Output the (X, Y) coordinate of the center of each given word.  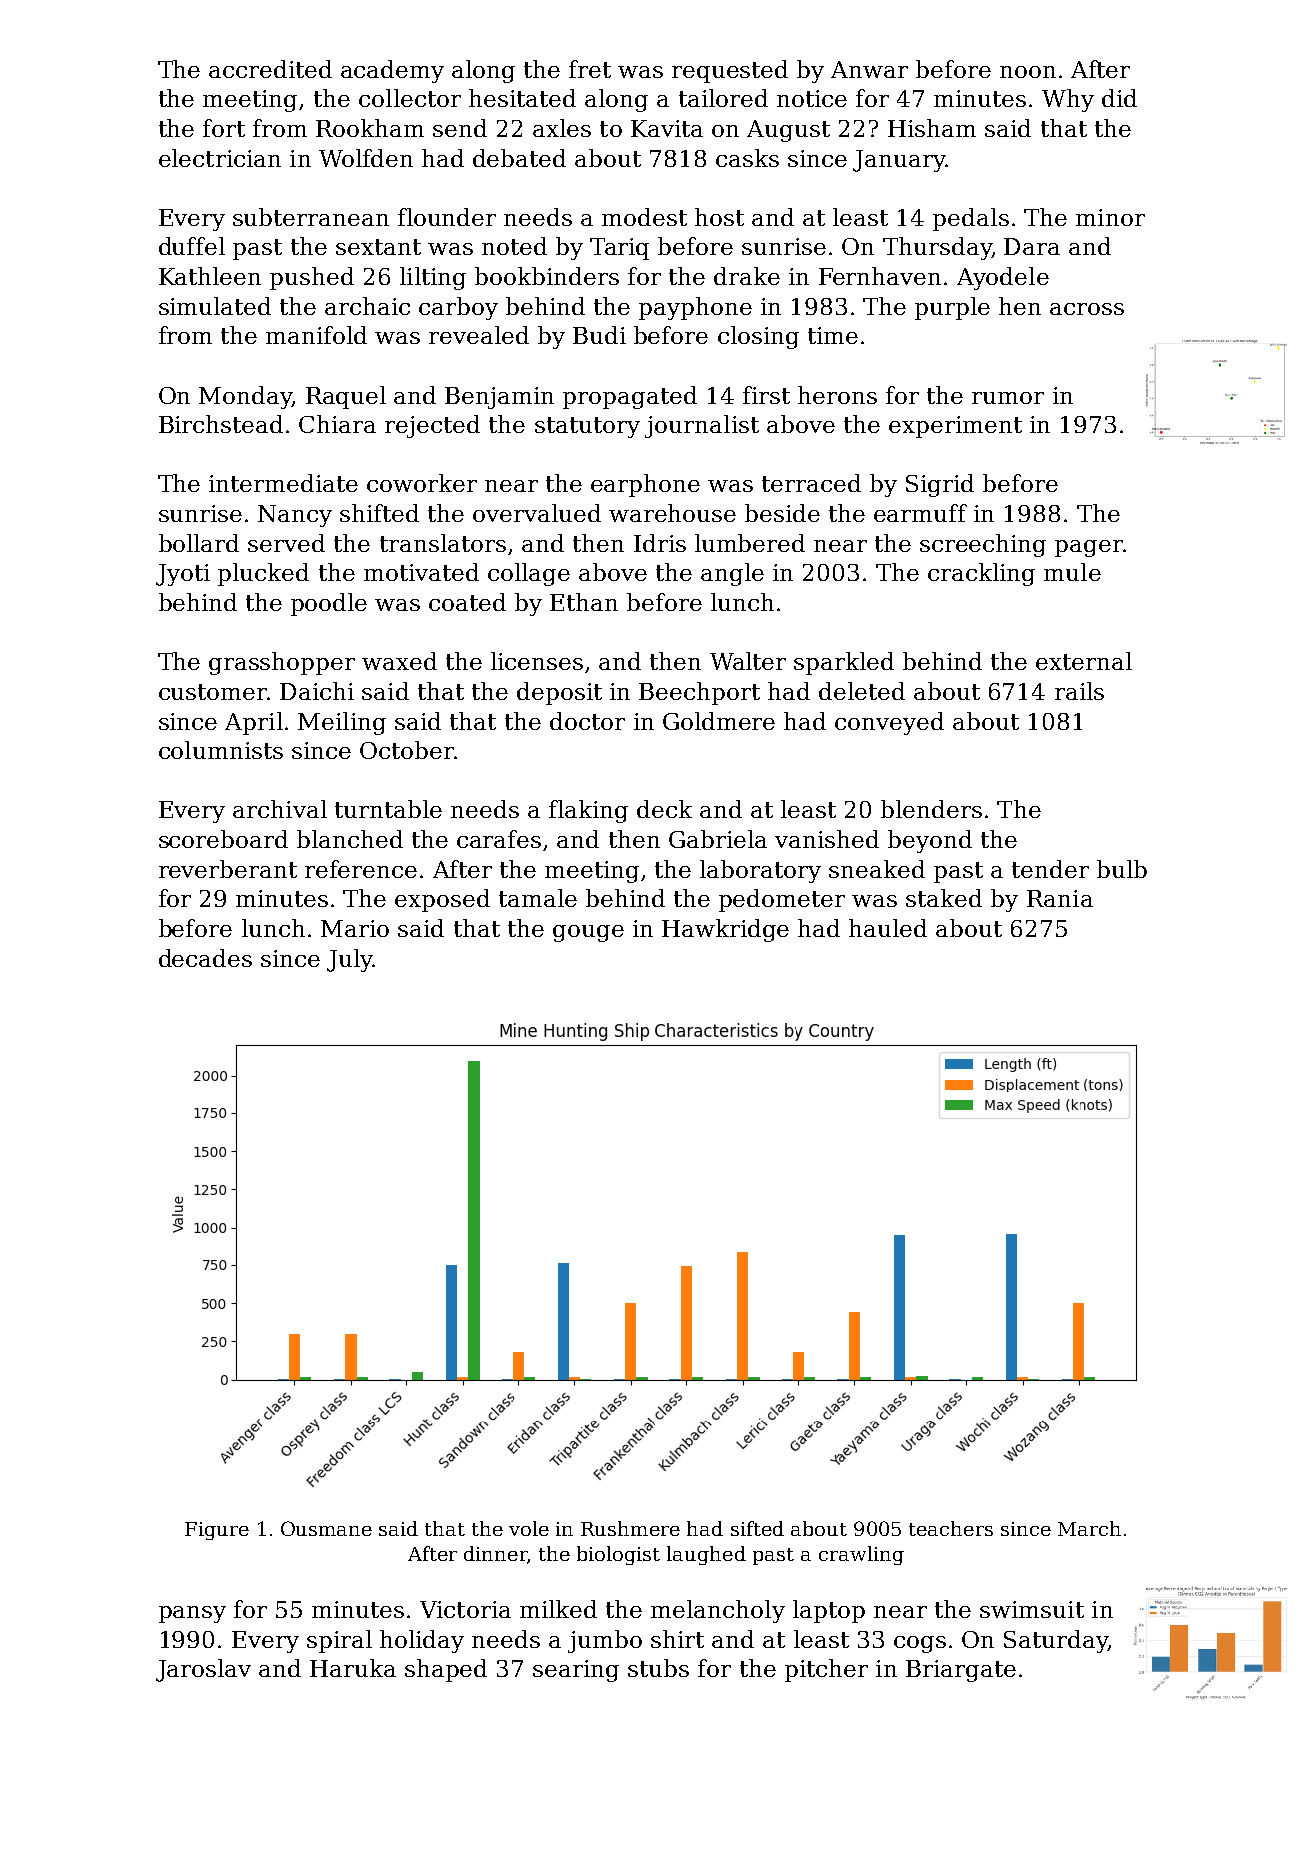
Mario (355, 928)
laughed (706, 1555)
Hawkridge (725, 930)
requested (730, 71)
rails (1079, 691)
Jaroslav (203, 1670)
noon (1028, 72)
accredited (270, 69)
